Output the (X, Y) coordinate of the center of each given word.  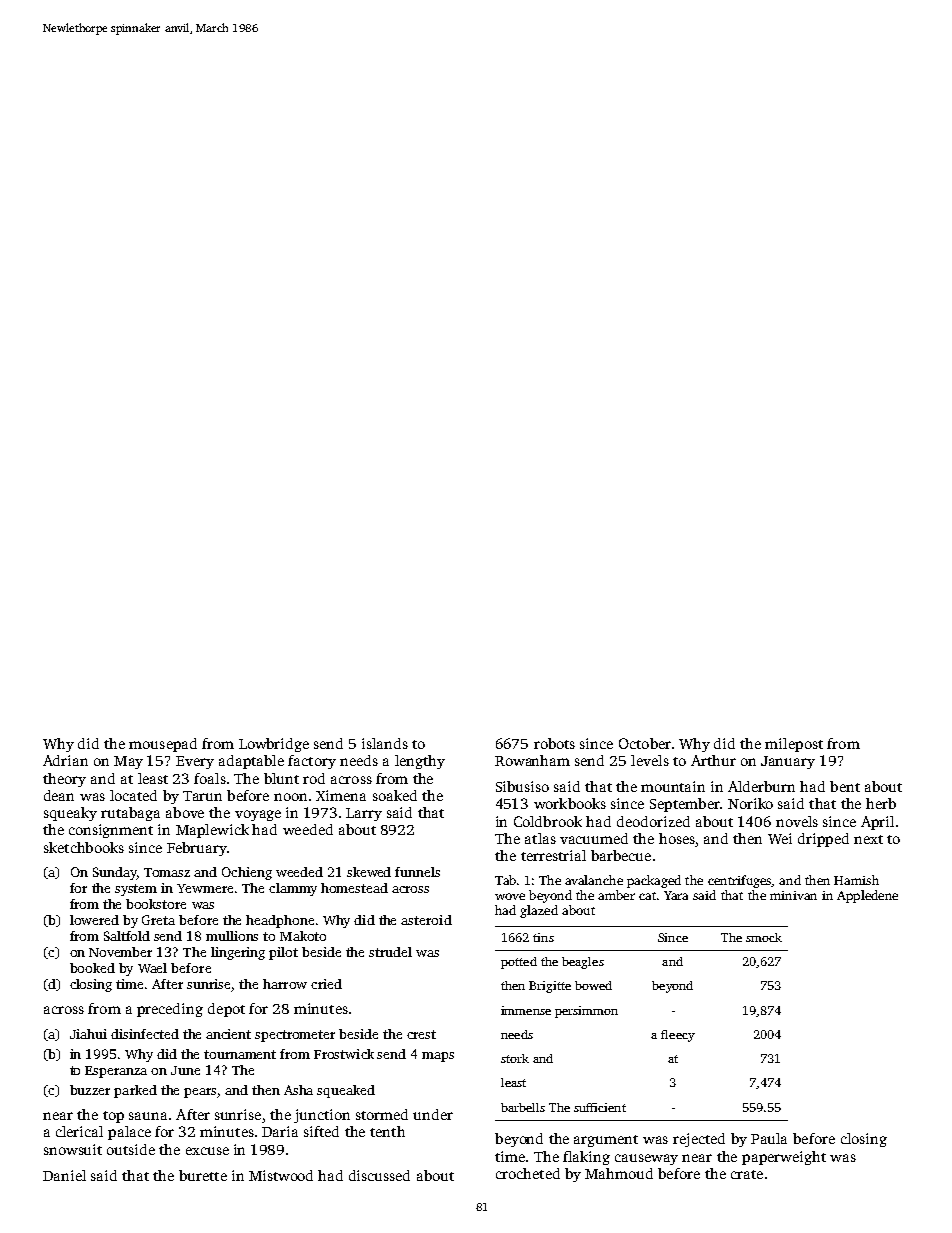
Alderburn (761, 786)
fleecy (678, 1036)
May (128, 762)
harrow (285, 984)
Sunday (115, 873)
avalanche (594, 880)
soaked (395, 795)
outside (131, 1149)
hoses (677, 838)
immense (526, 1010)
